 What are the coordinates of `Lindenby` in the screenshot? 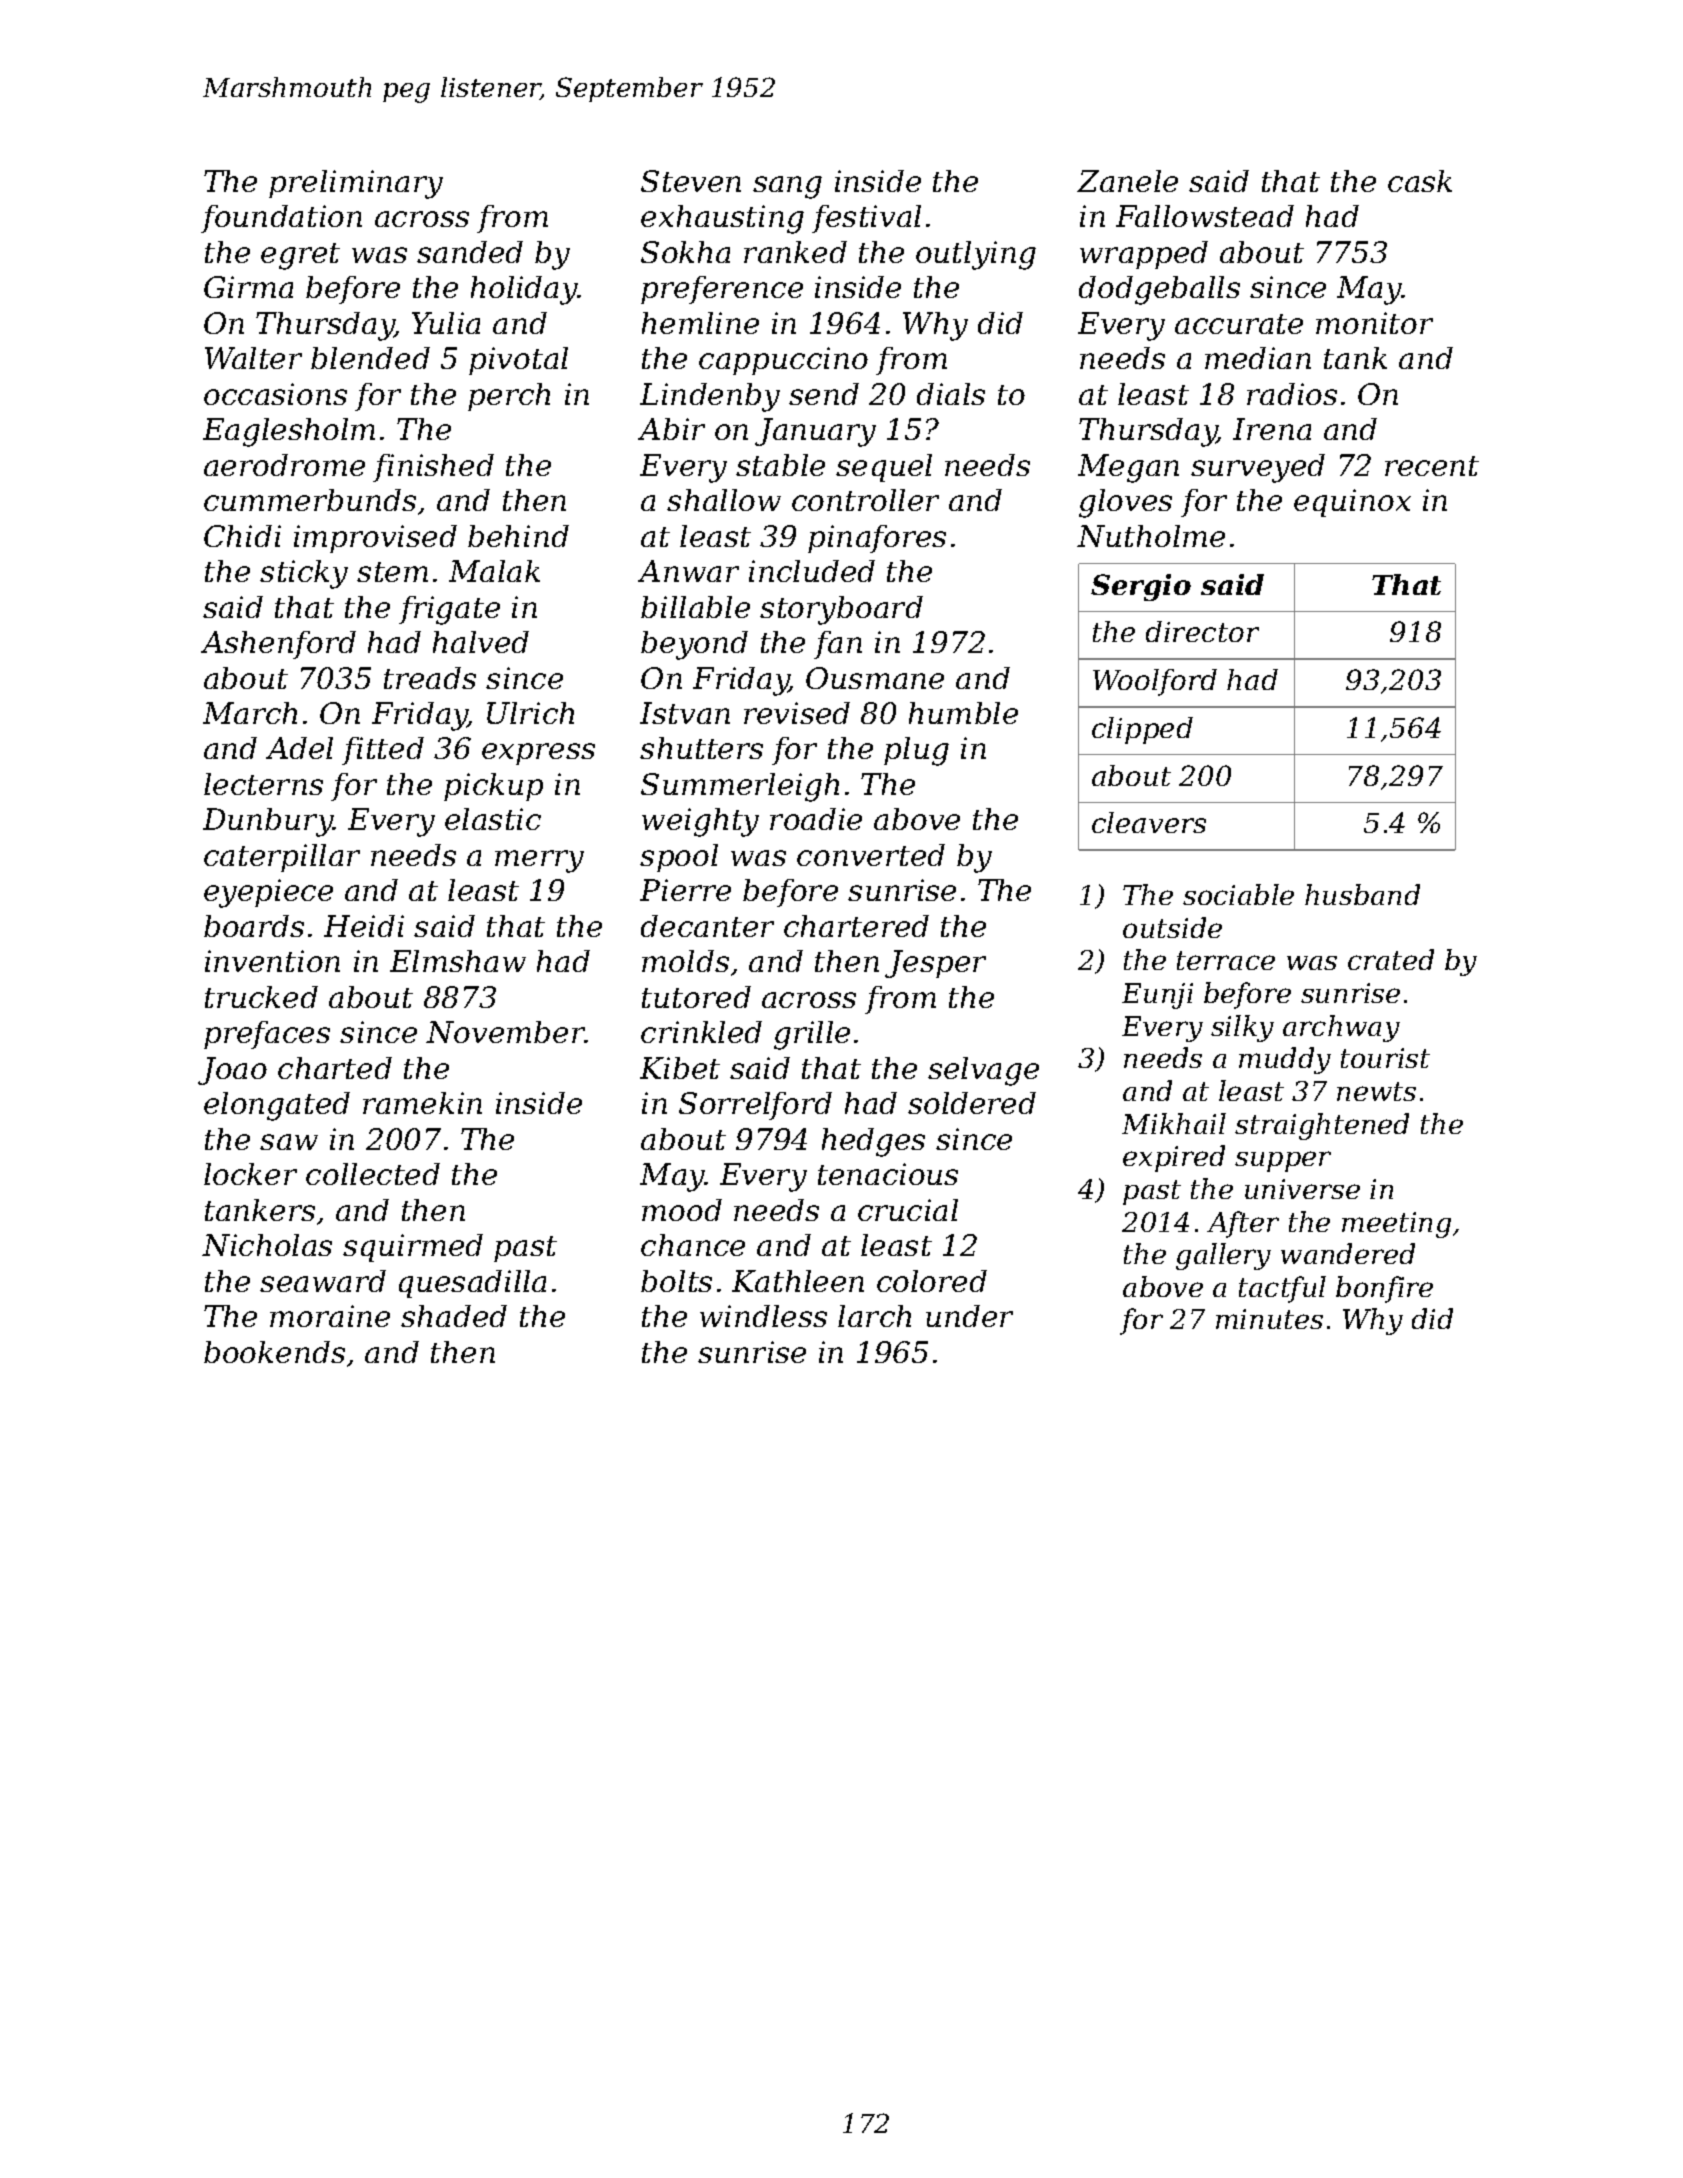 It's located at (710, 397).
